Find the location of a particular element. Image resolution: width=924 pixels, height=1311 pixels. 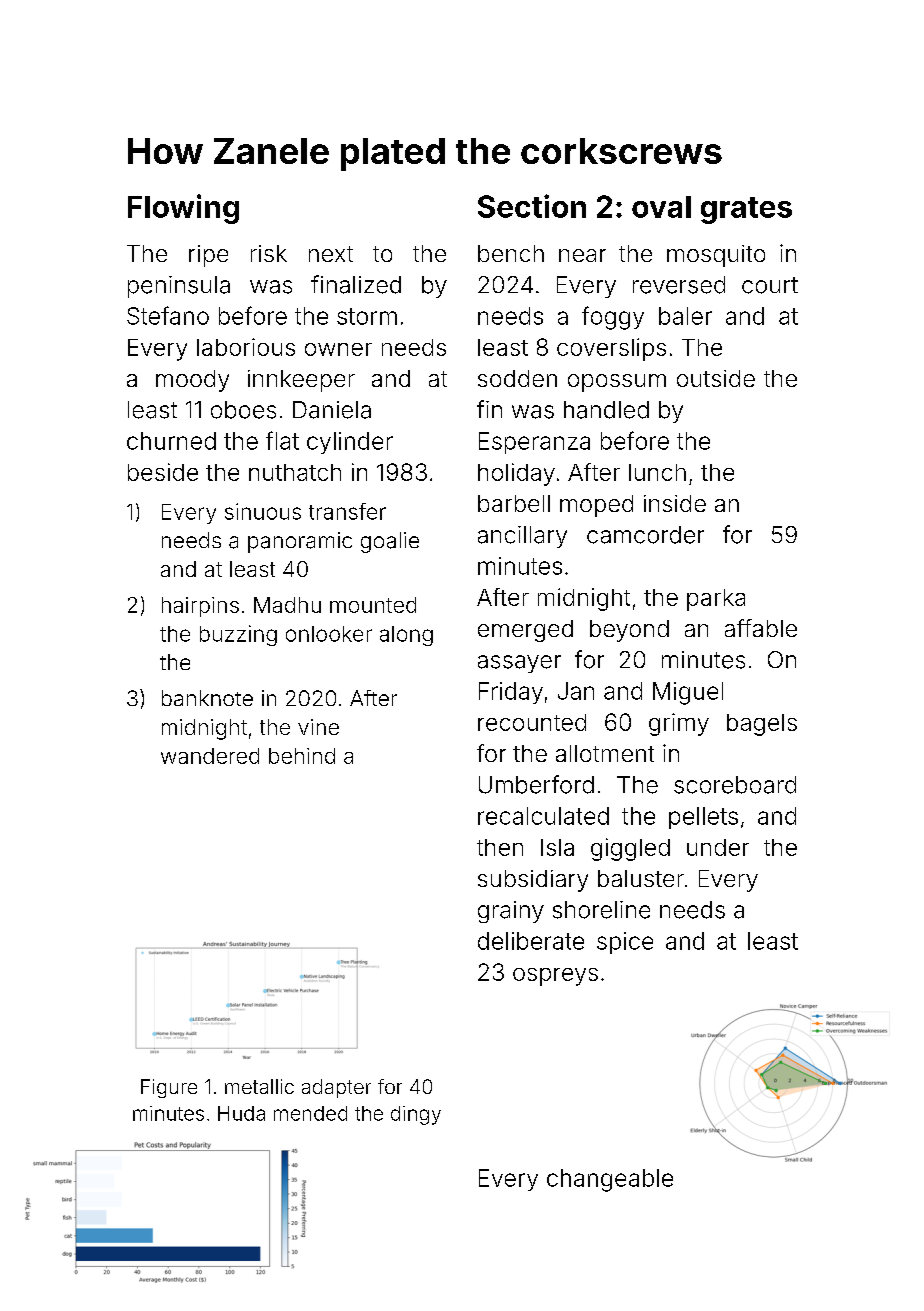

Section is located at coordinates (532, 206).
